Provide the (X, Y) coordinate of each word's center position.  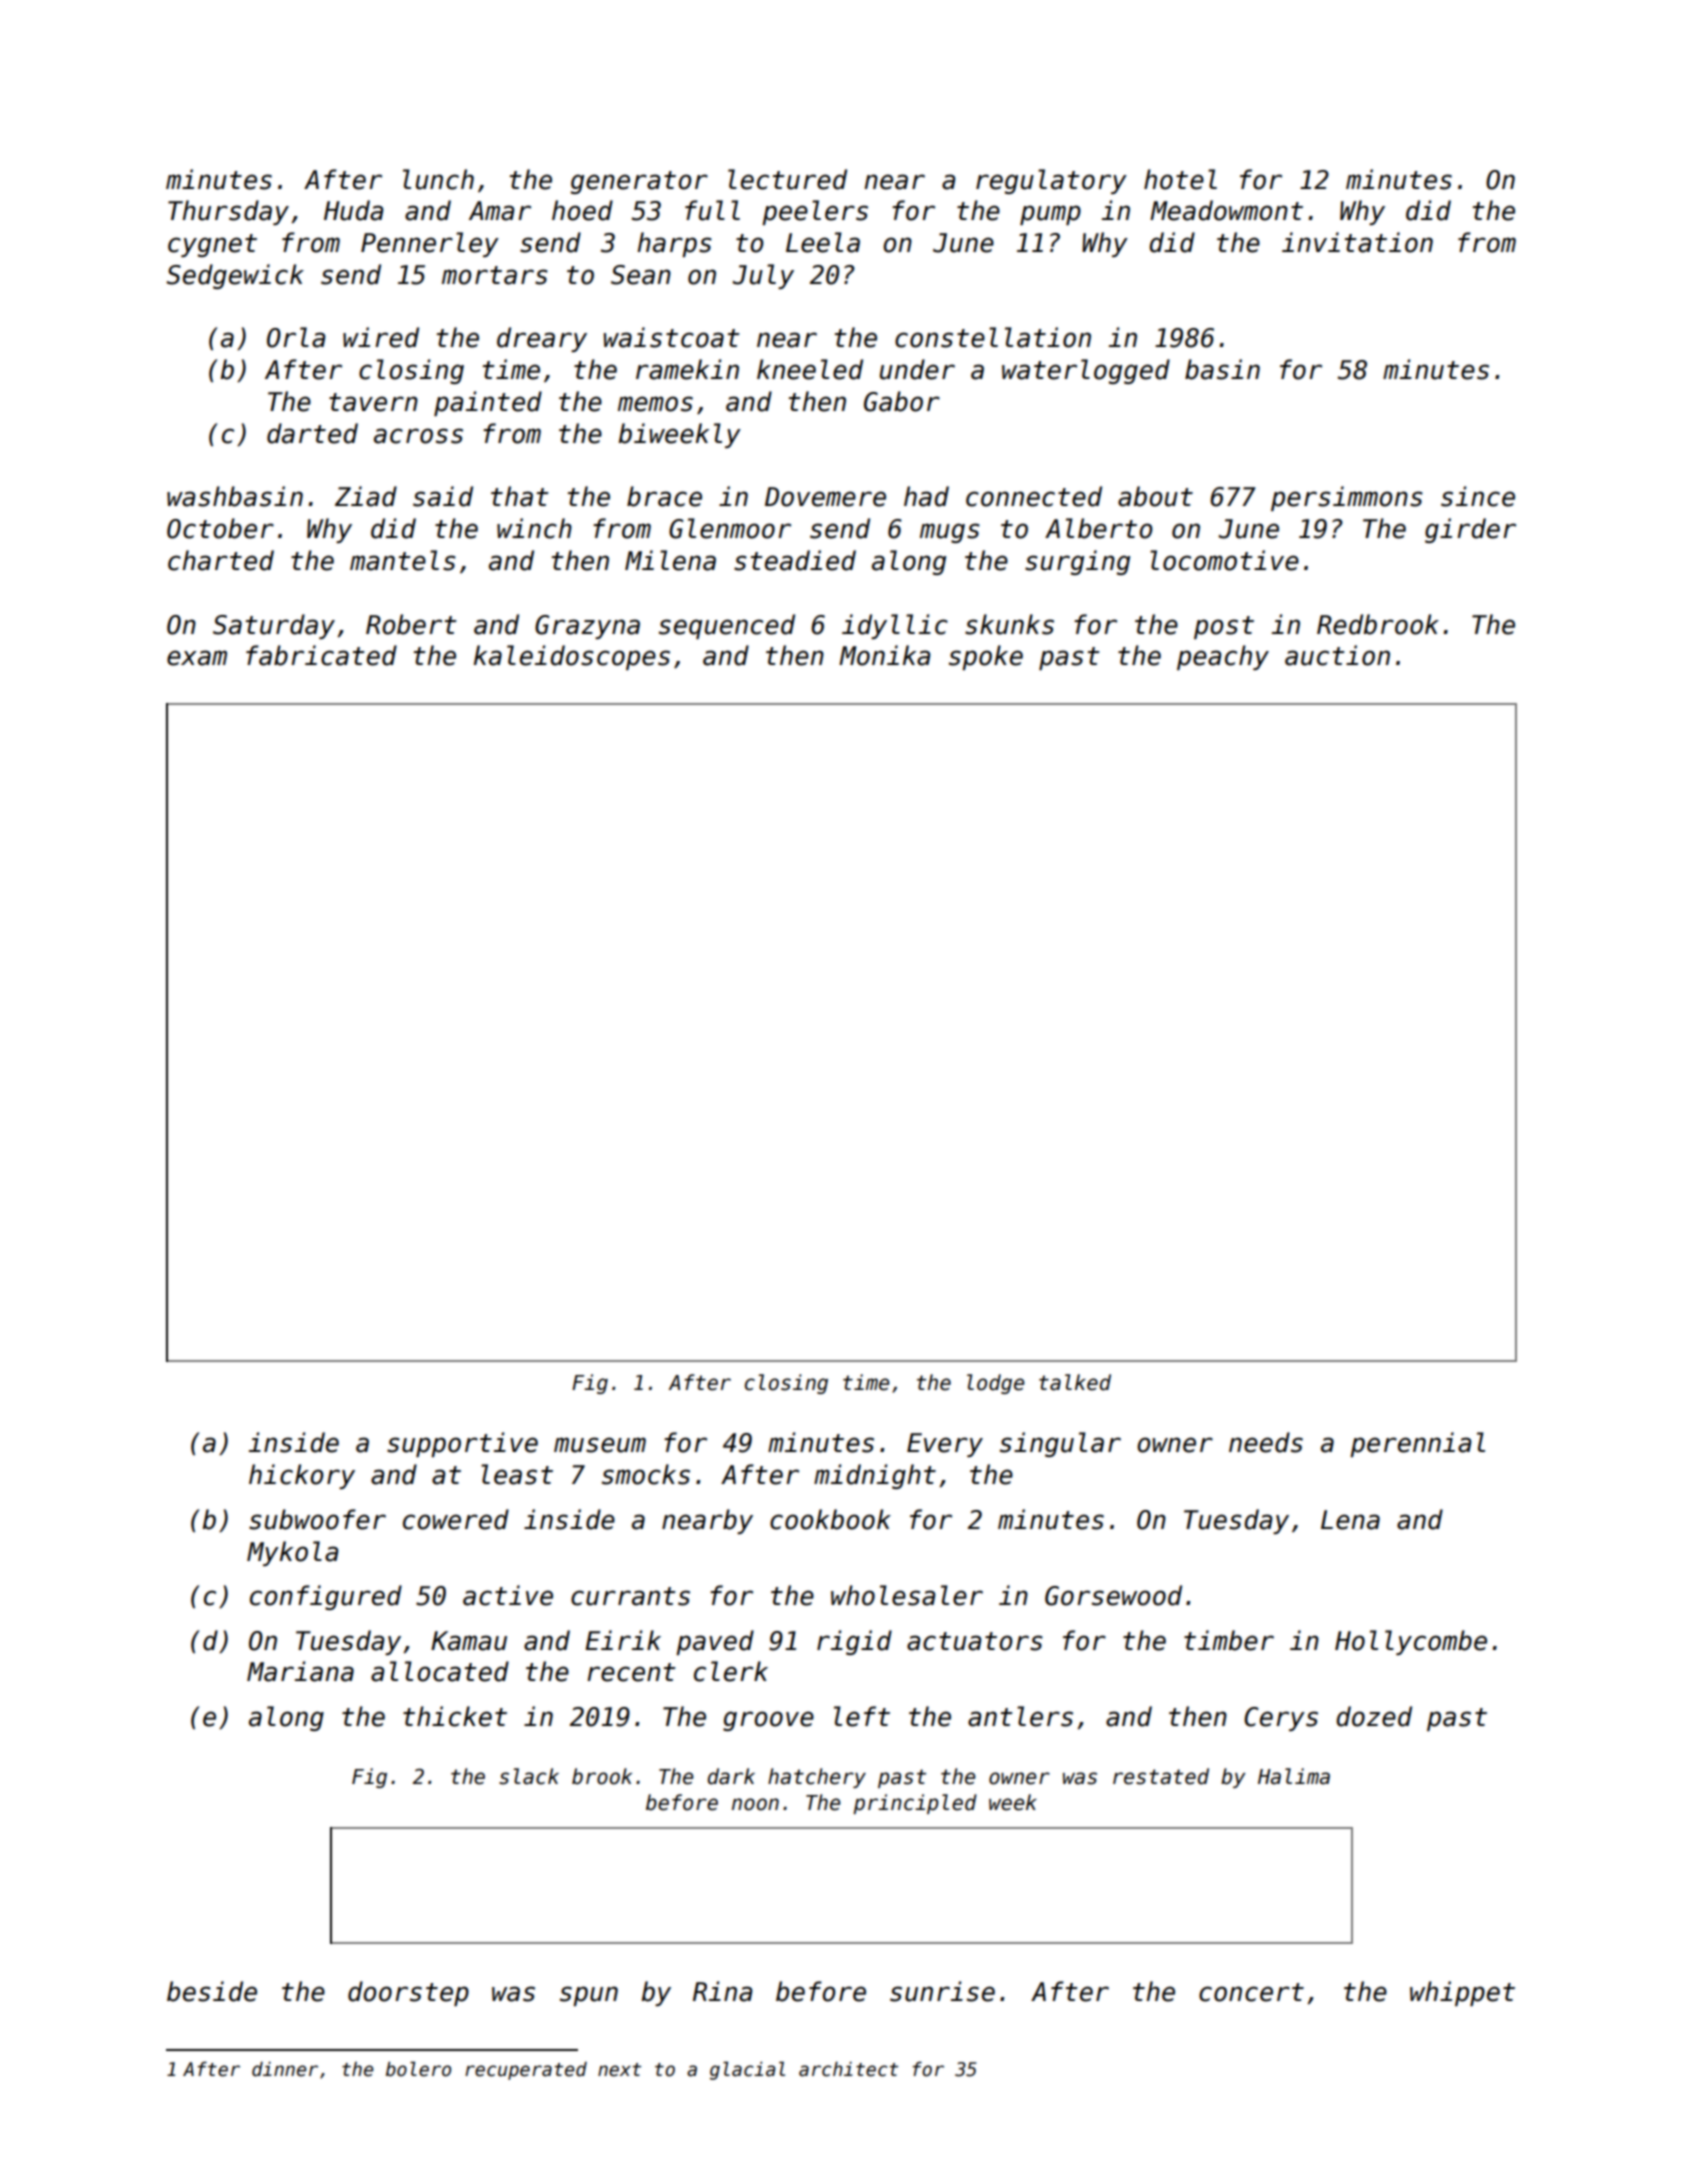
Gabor (902, 401)
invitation (1357, 242)
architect (848, 2069)
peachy (1223, 657)
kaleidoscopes (572, 657)
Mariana (300, 1671)
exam (197, 658)
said (443, 496)
